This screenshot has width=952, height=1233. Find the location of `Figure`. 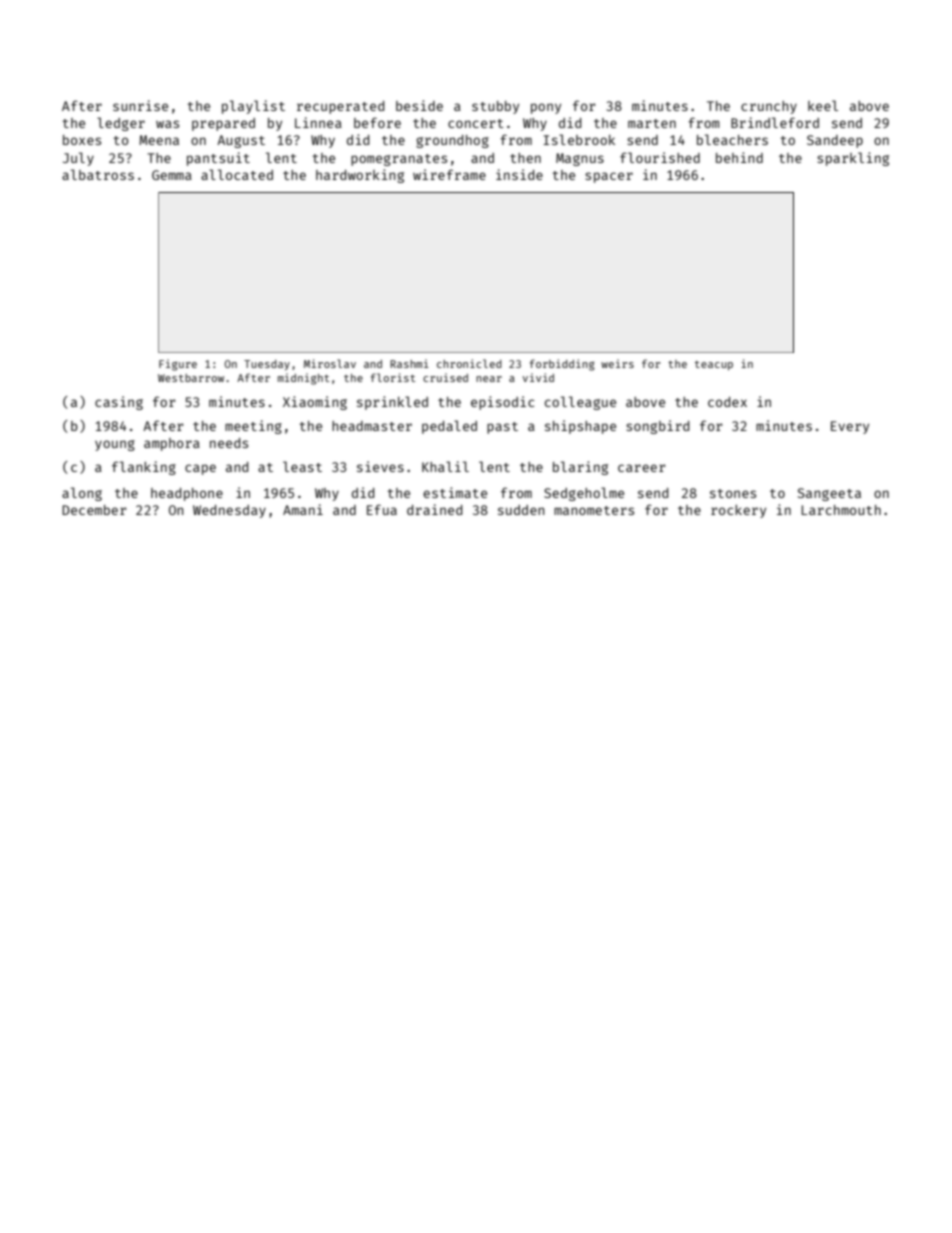

Figure is located at coordinates (178, 365).
